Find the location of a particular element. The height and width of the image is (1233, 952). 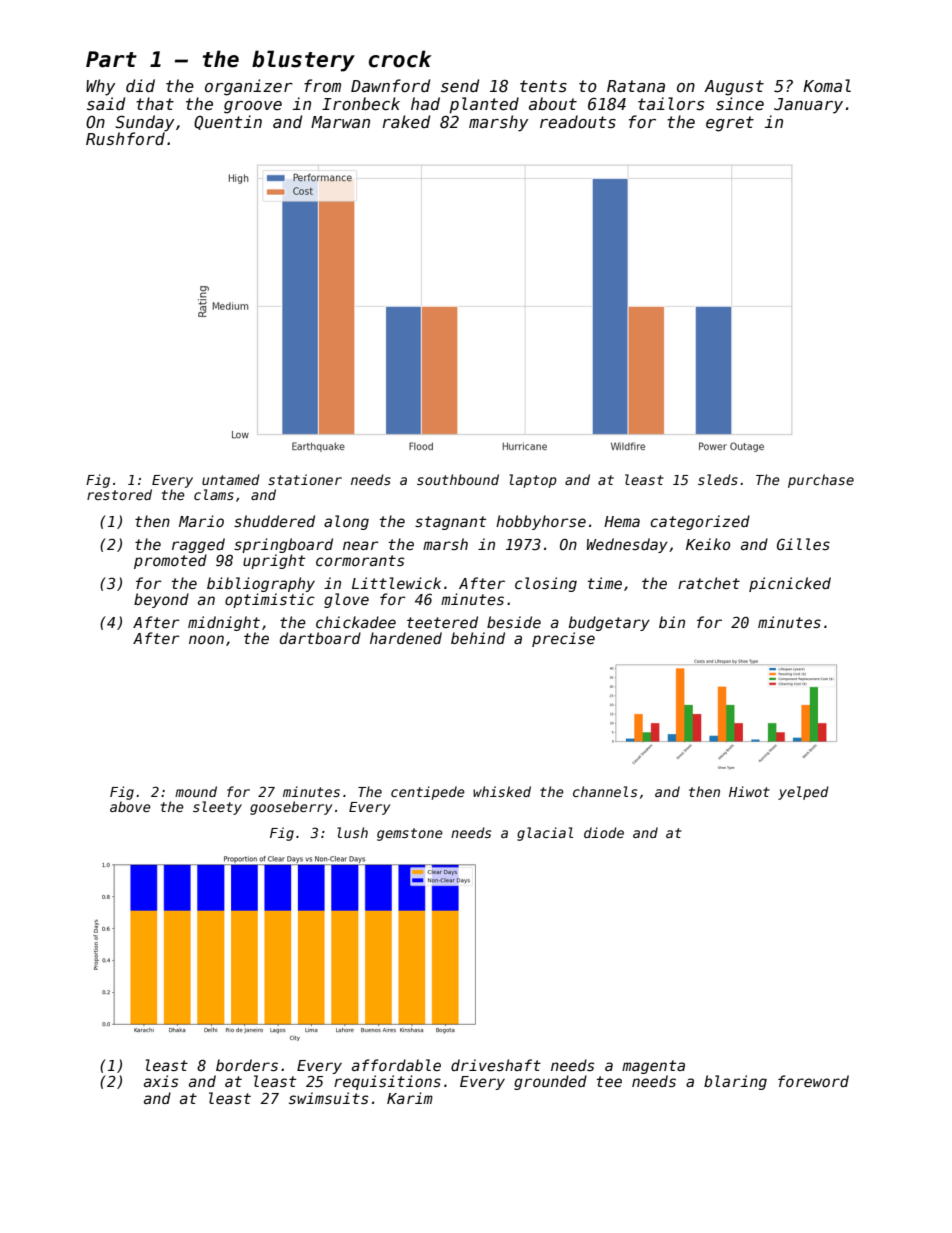

readouts is located at coordinates (578, 121).
